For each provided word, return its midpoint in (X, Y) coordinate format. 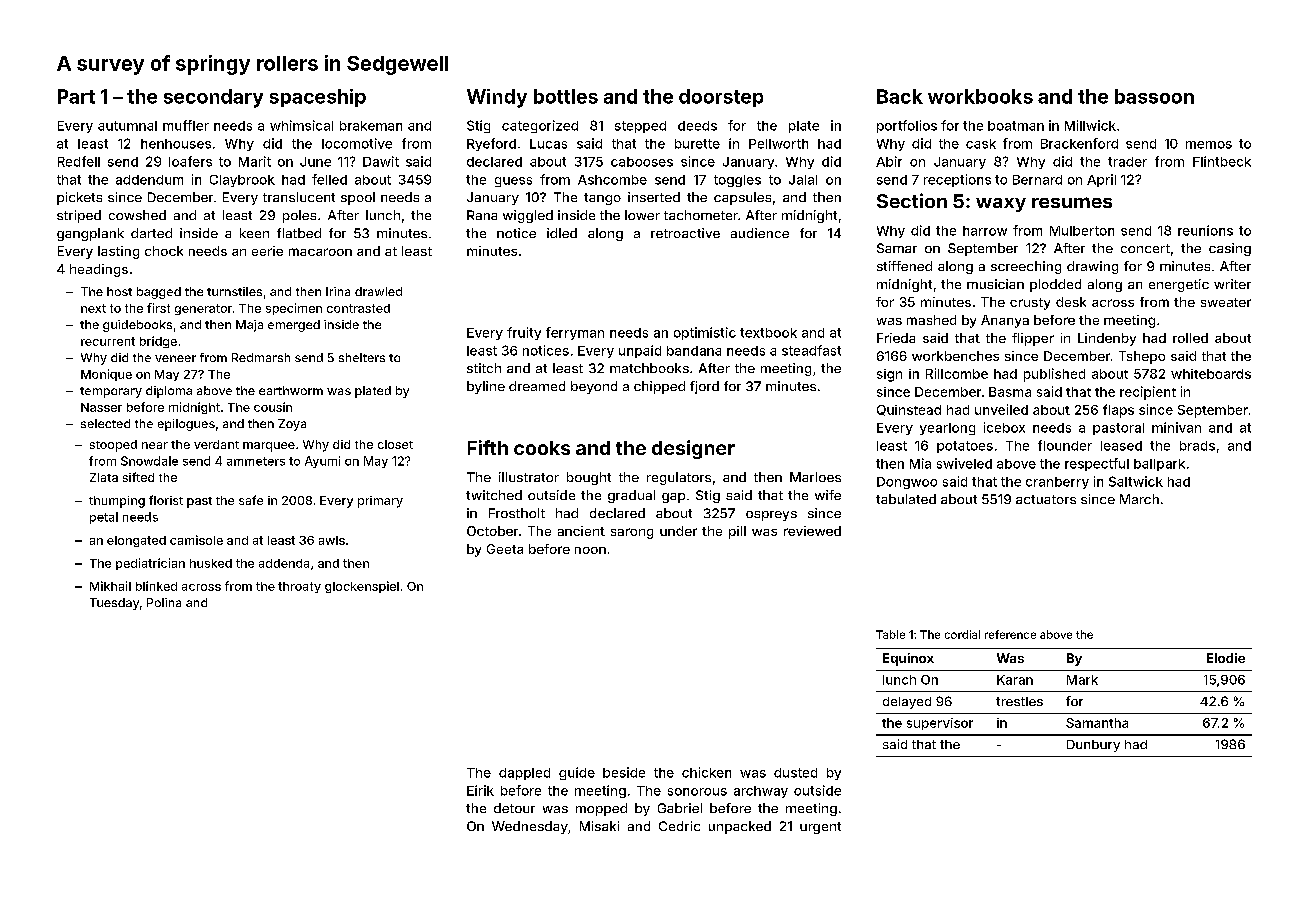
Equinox (908, 659)
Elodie (1226, 658)
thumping (117, 502)
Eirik (480, 790)
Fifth (488, 447)
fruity (524, 333)
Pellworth (778, 144)
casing (1230, 249)
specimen (294, 309)
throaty (299, 587)
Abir (889, 161)
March (1139, 499)
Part (76, 96)
